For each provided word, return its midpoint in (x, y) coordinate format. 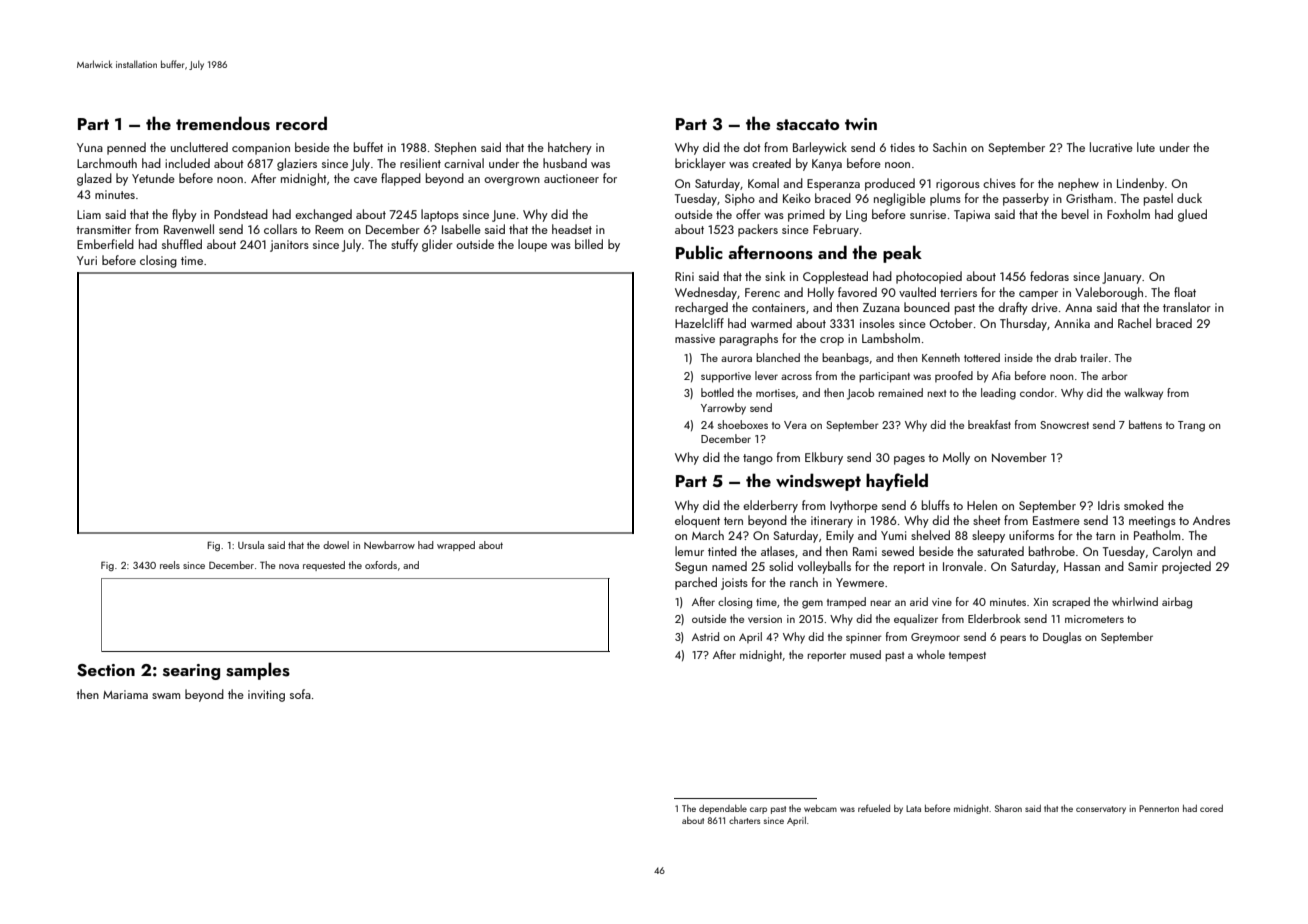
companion (261, 149)
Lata (913, 808)
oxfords (381, 565)
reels (170, 565)
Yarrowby (723, 409)
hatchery (570, 148)
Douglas (1062, 638)
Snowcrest (1064, 425)
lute (1146, 147)
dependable (723, 809)
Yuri (87, 260)
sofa (300, 694)
